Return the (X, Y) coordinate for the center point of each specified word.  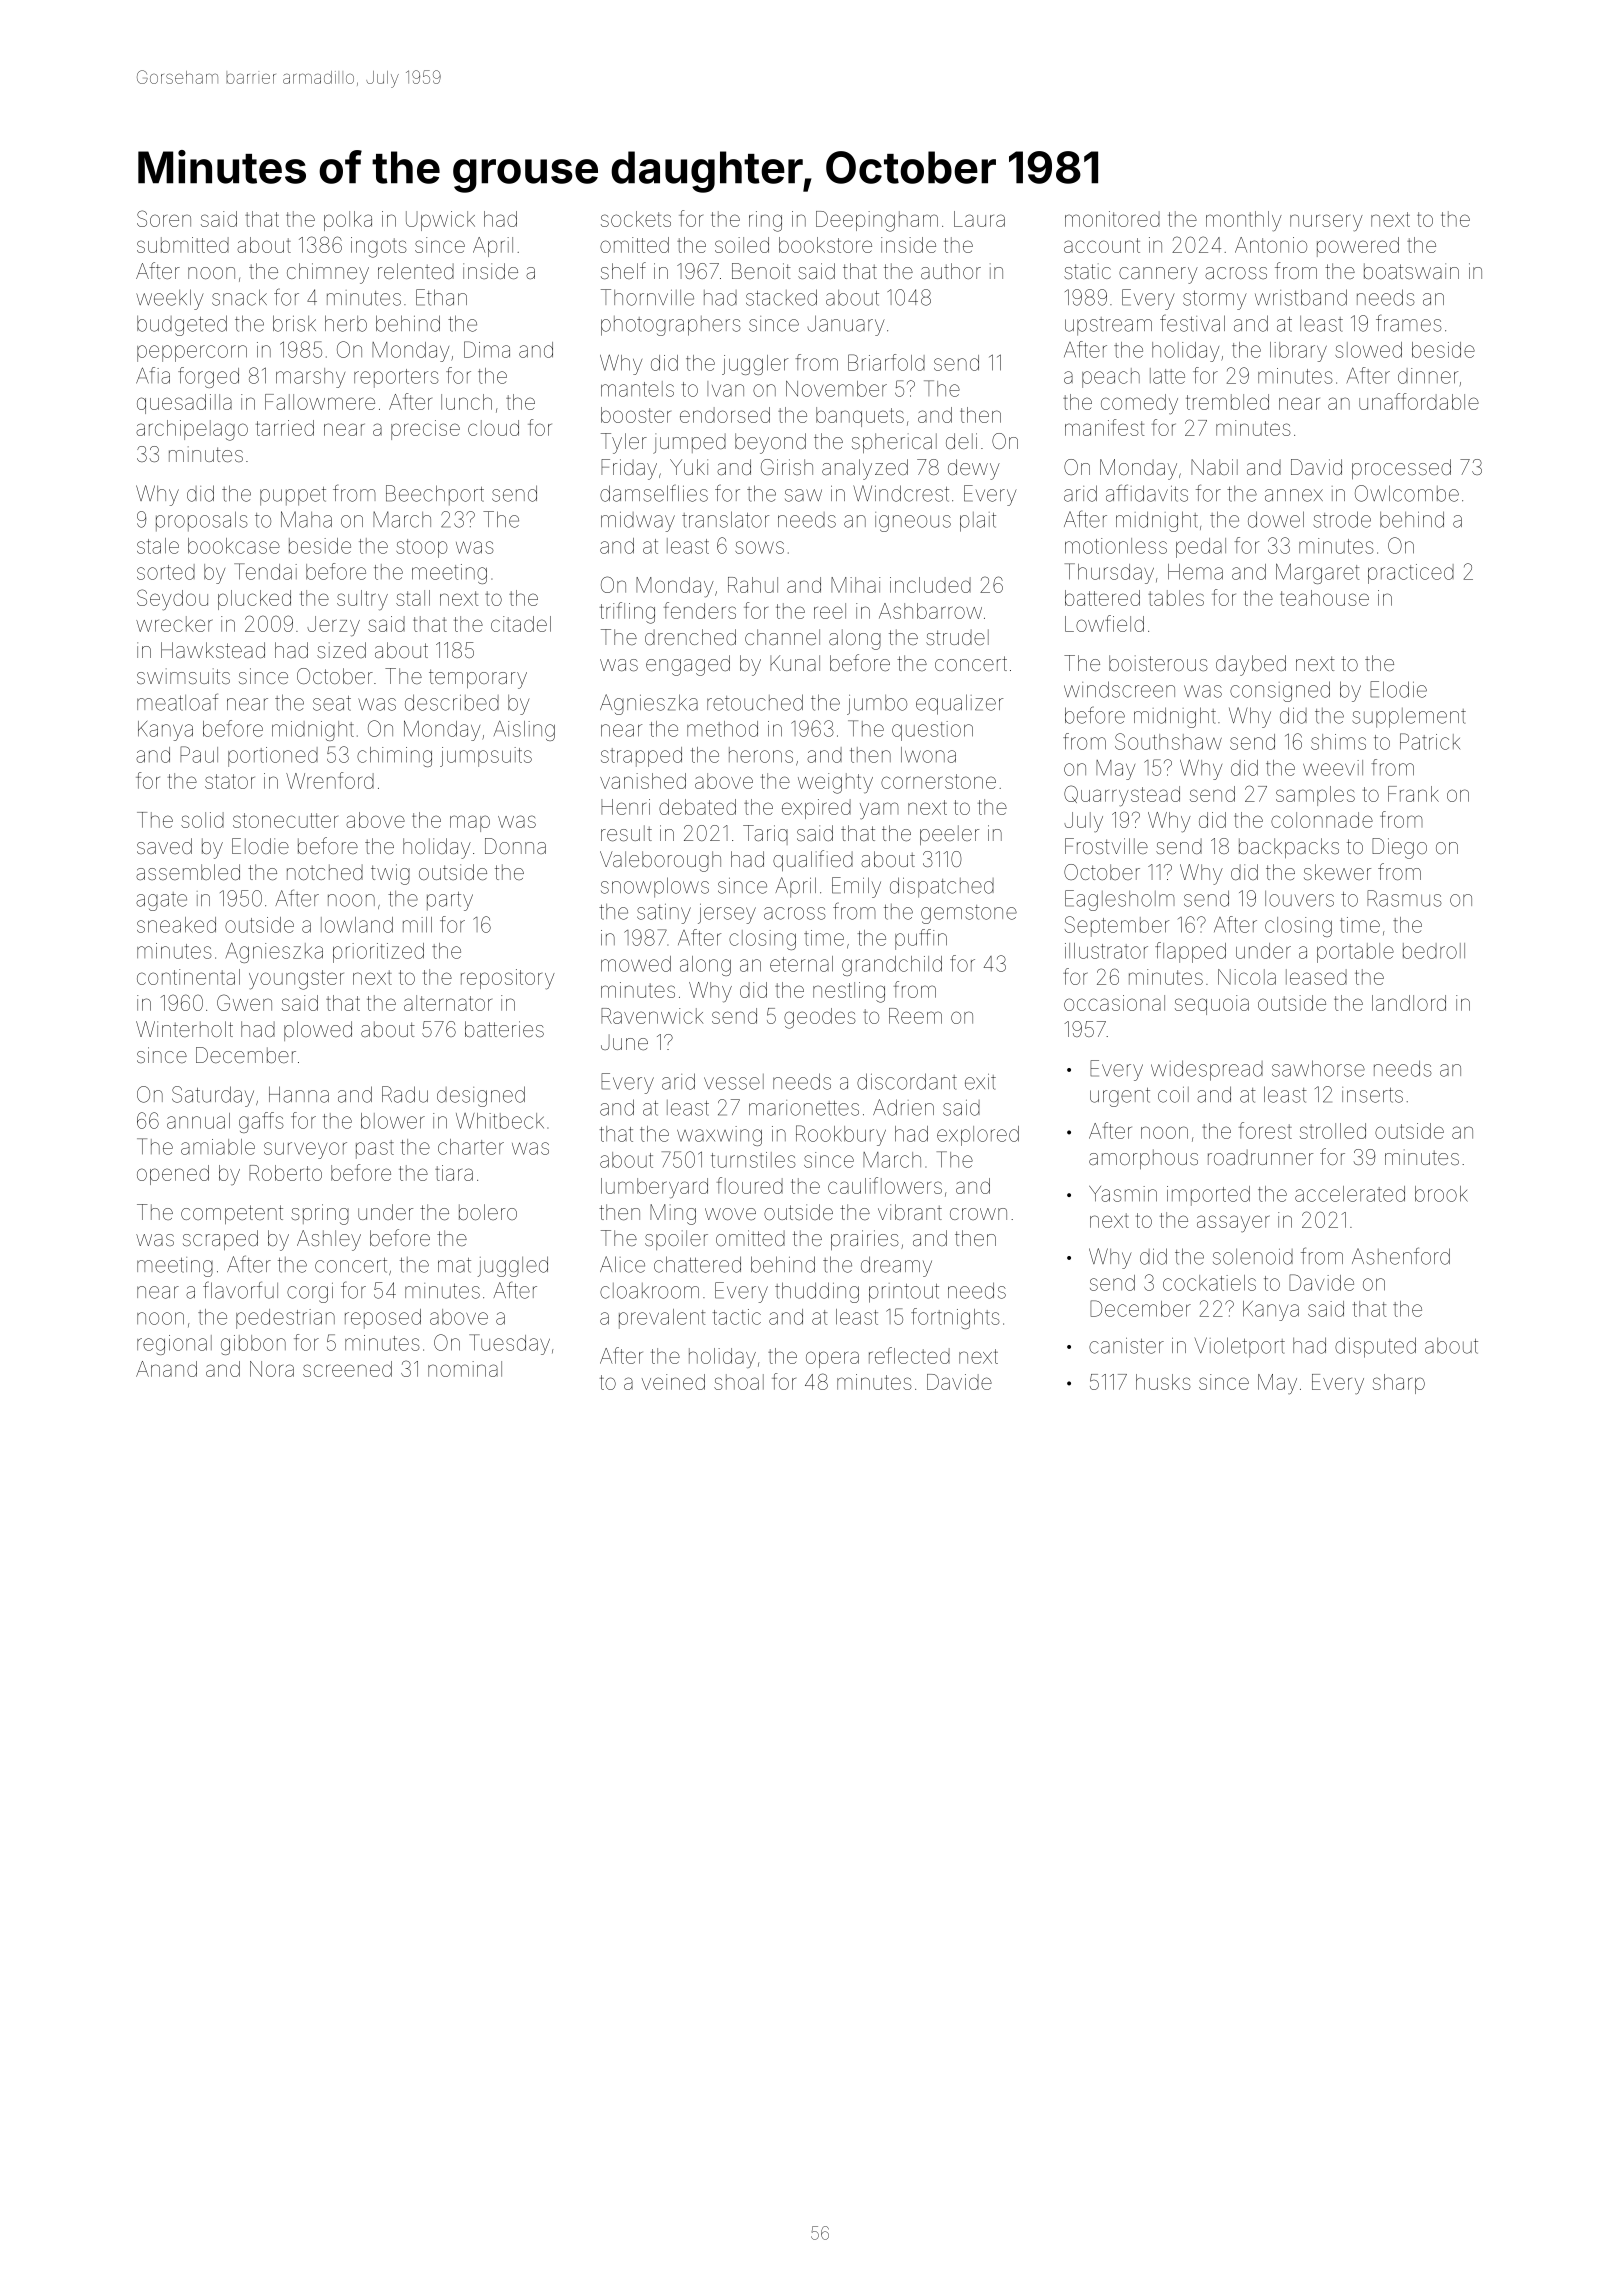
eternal (801, 964)
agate (161, 901)
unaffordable (1419, 401)
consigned (1280, 691)
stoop (422, 548)
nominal (465, 1369)
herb (346, 323)
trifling (627, 613)
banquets (860, 417)
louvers (1299, 899)
